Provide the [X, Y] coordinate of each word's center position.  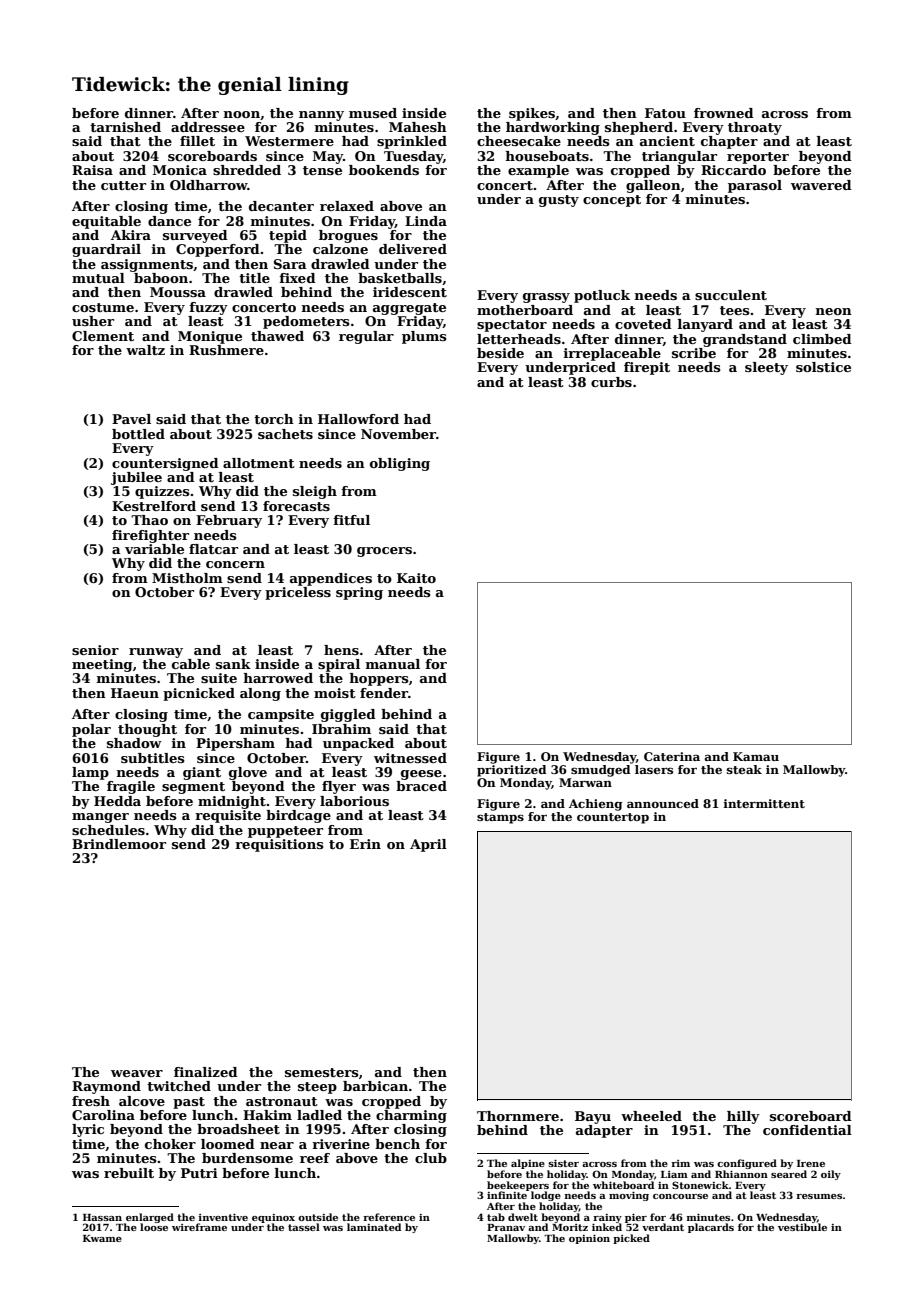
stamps [500, 818]
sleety [766, 368]
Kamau [756, 756]
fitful [351, 520]
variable [154, 549]
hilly [743, 1117]
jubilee [136, 478]
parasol [755, 186]
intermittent [764, 803]
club [431, 1158]
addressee [208, 127]
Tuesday [413, 157]
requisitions [279, 845]
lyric [88, 1130]
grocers [384, 552]
